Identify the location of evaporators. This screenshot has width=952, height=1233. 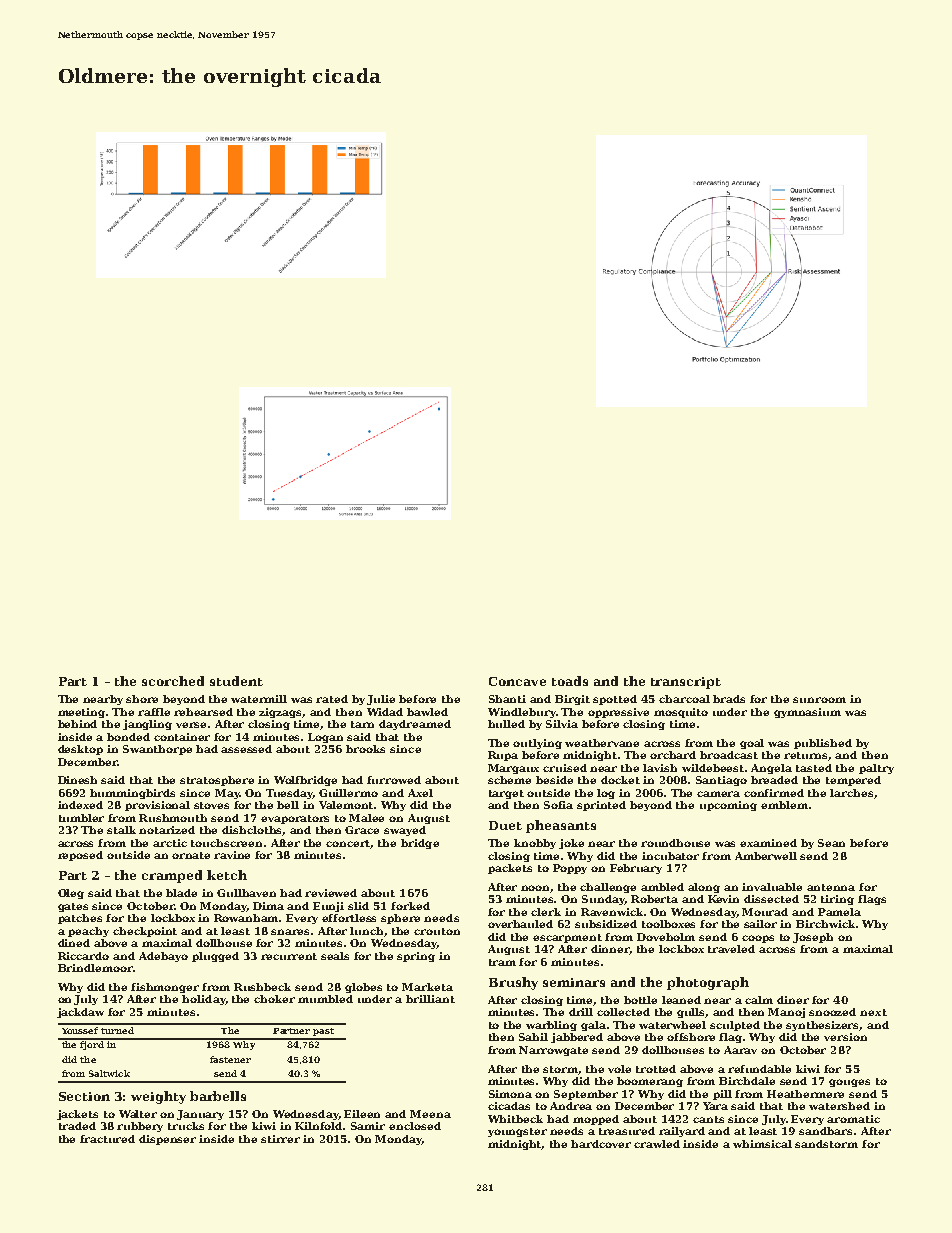
(295, 819).
